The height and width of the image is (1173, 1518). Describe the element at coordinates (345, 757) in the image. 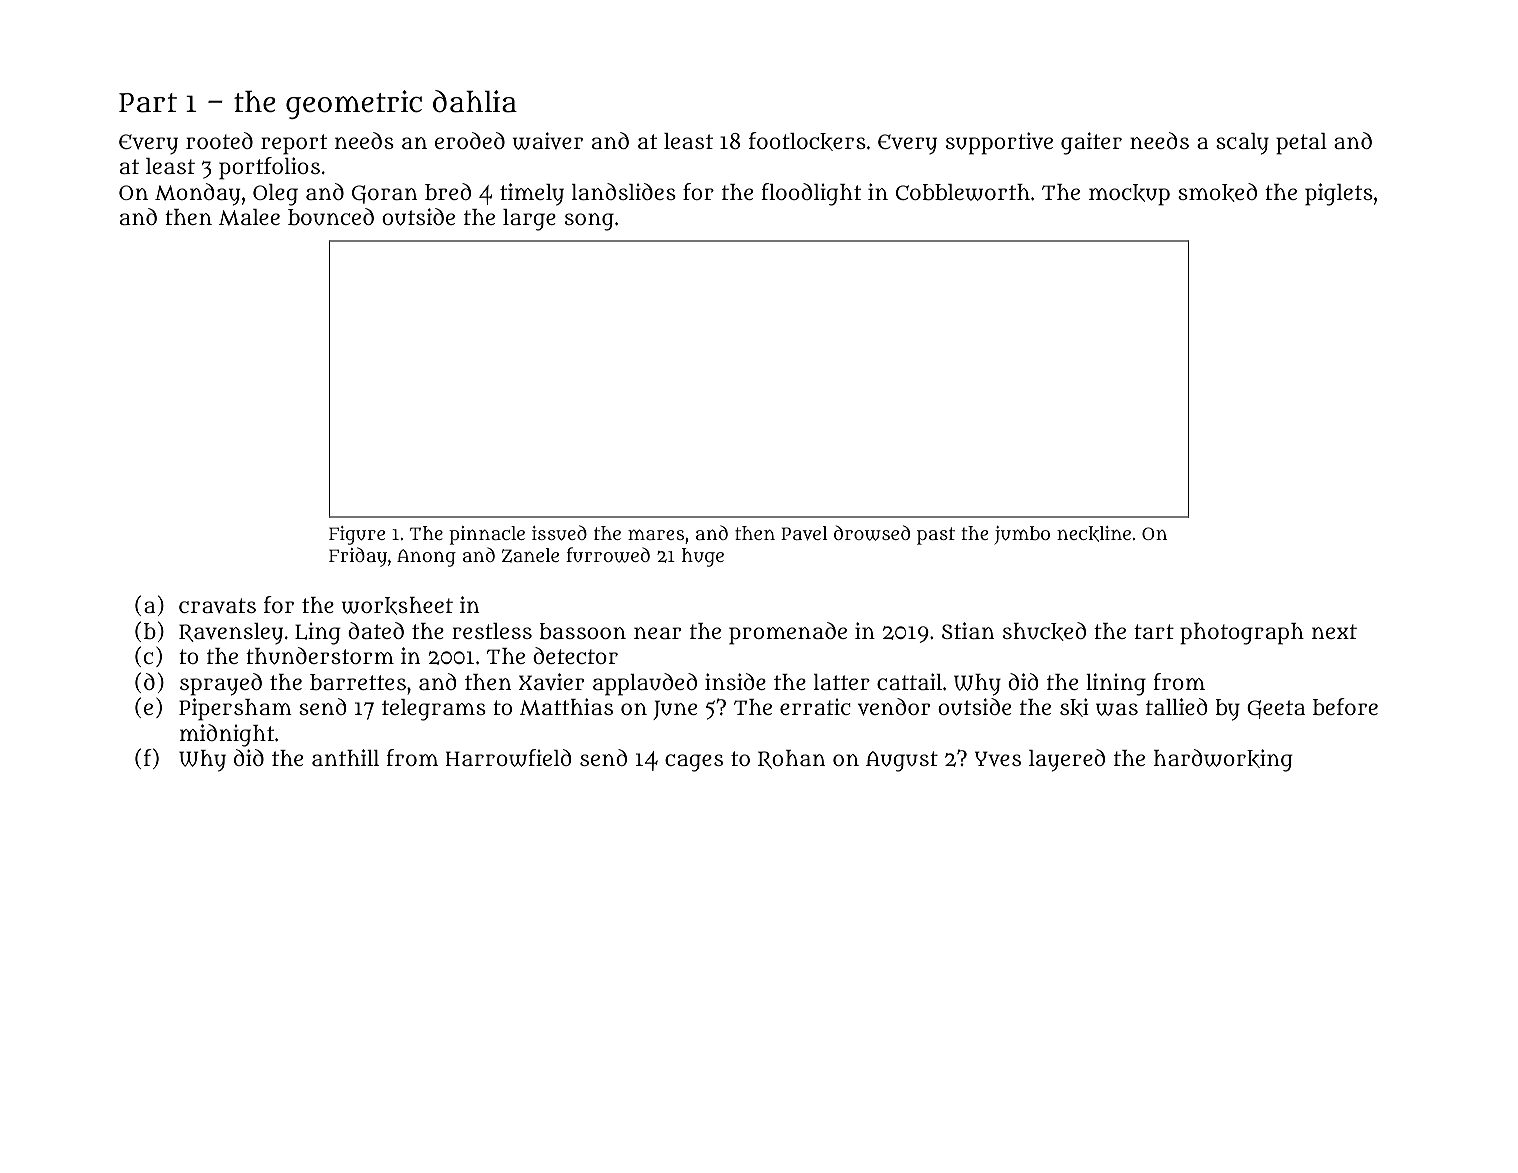

I see `anthill` at that location.
